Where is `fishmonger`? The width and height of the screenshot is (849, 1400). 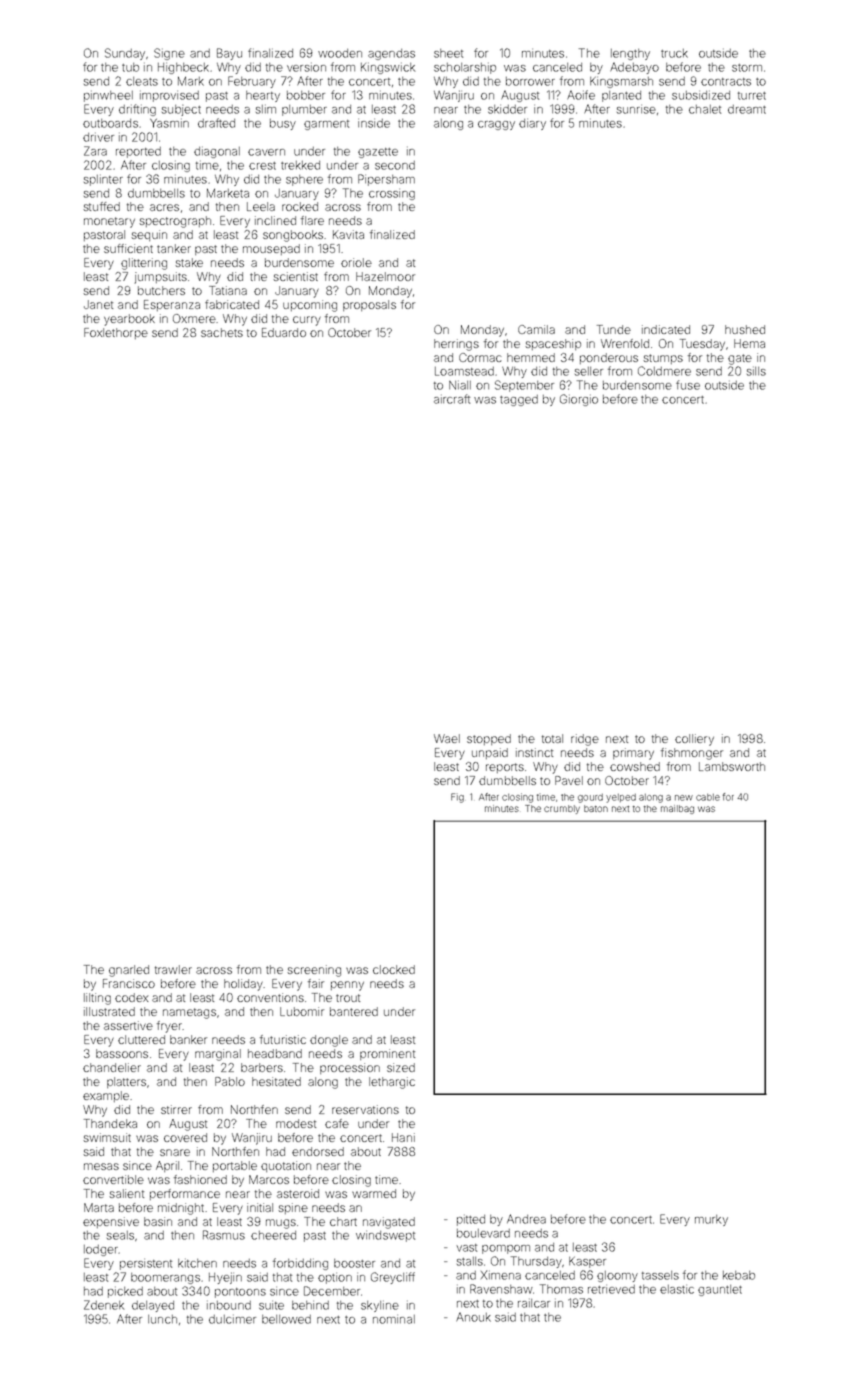
fishmonger is located at coordinates (692, 754).
